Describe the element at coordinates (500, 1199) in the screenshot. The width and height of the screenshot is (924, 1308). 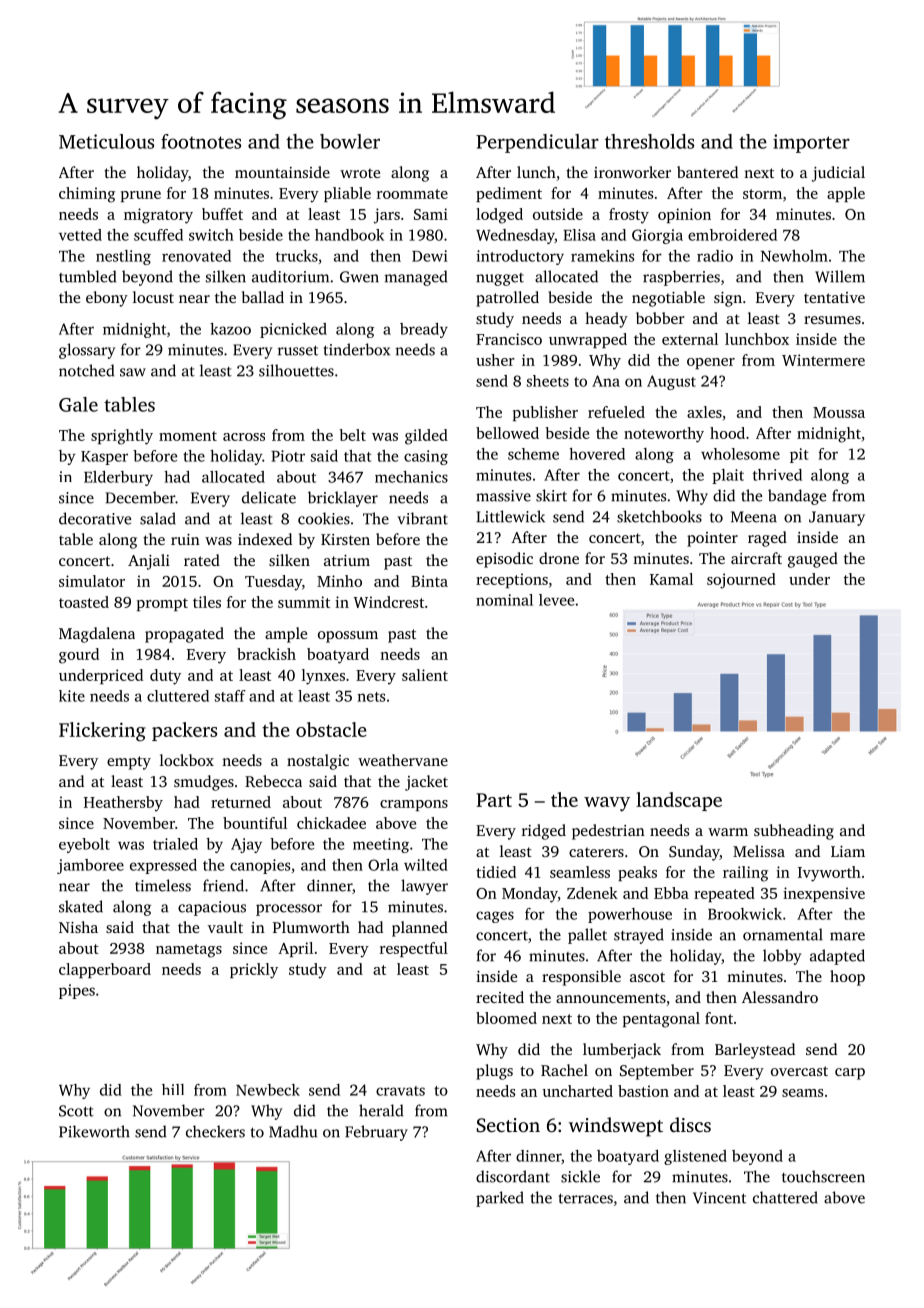
I see `parked` at that location.
